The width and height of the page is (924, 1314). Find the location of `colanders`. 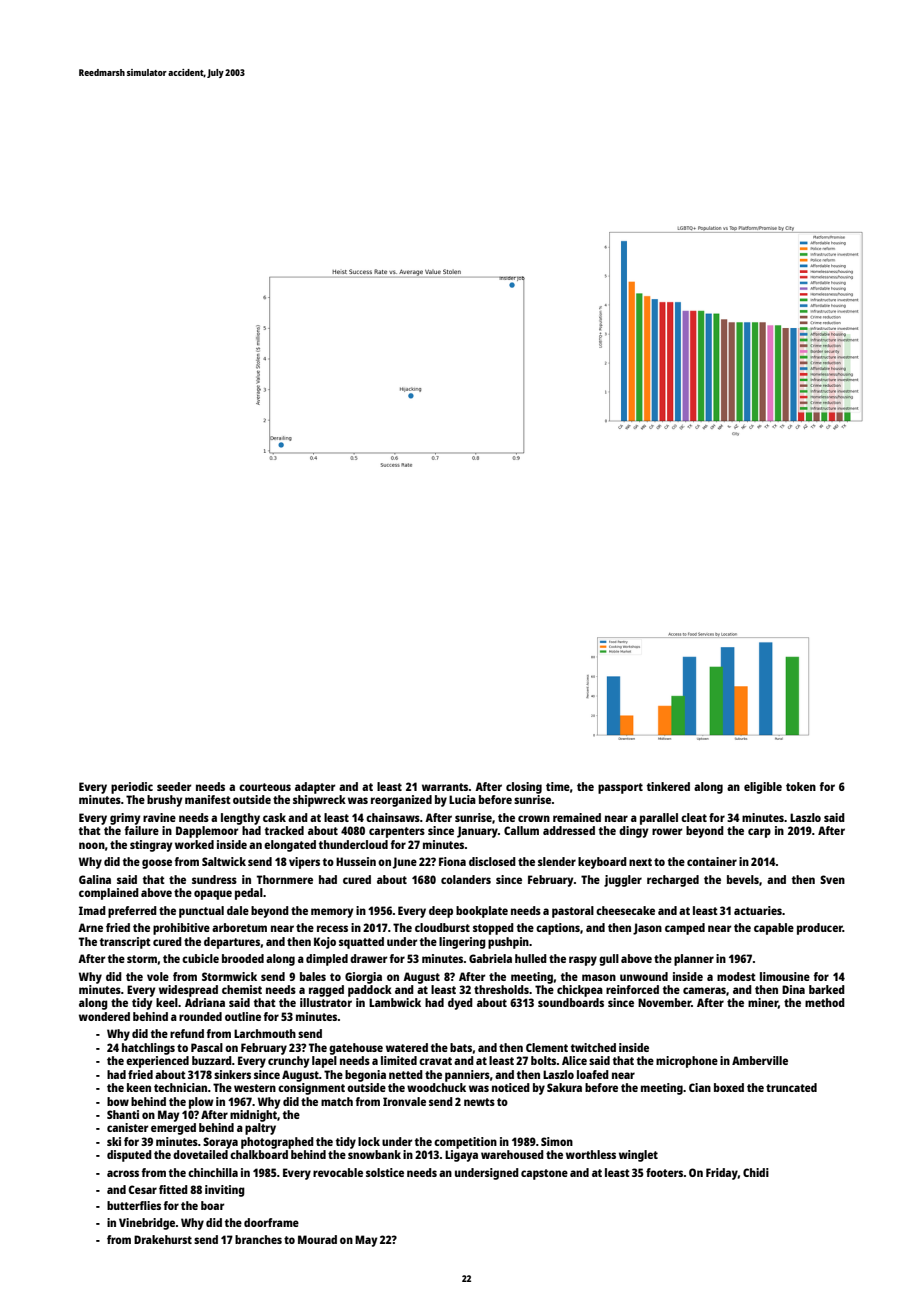

colanders is located at coordinates (466, 879).
